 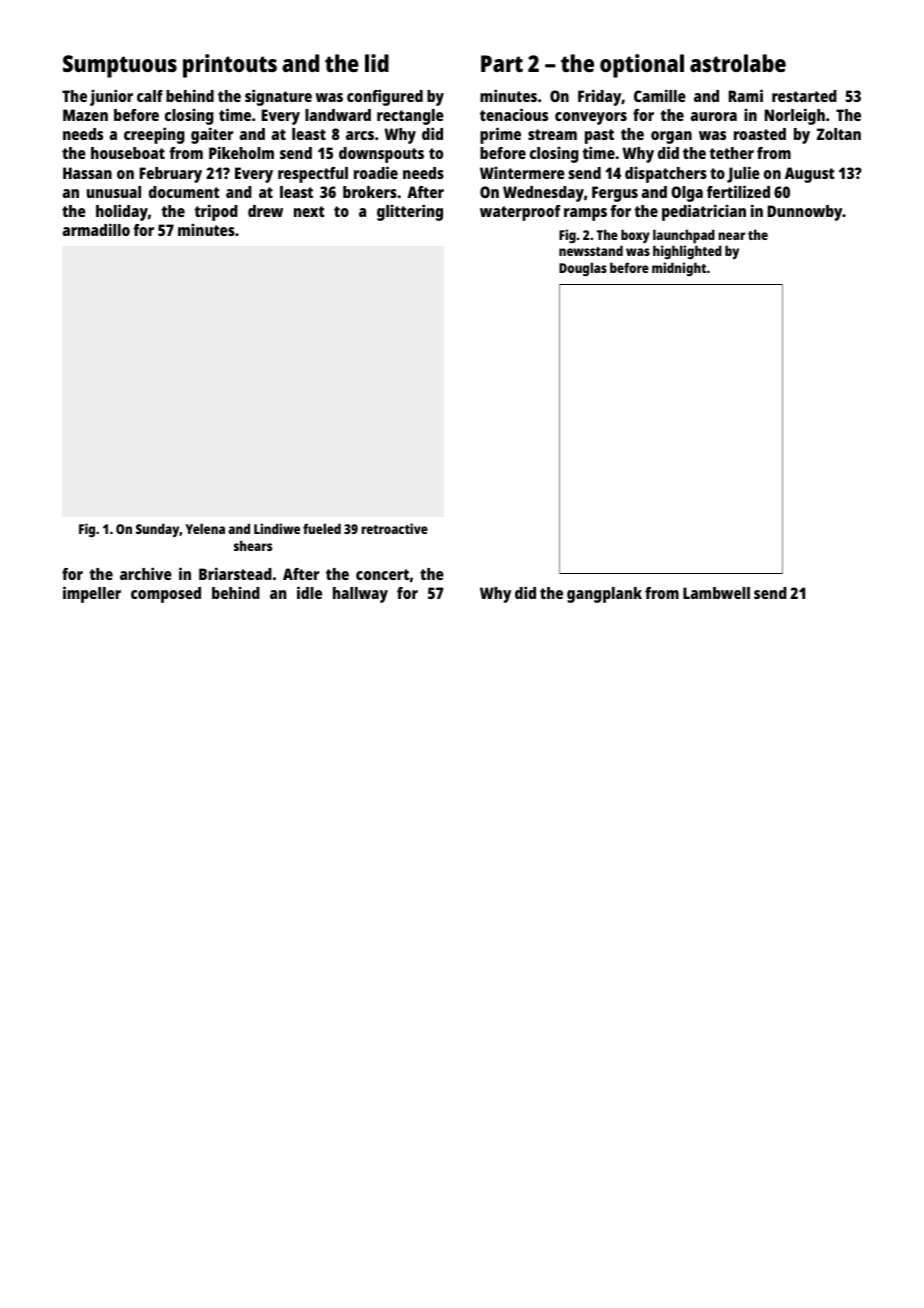 I want to click on signature, so click(x=278, y=97).
